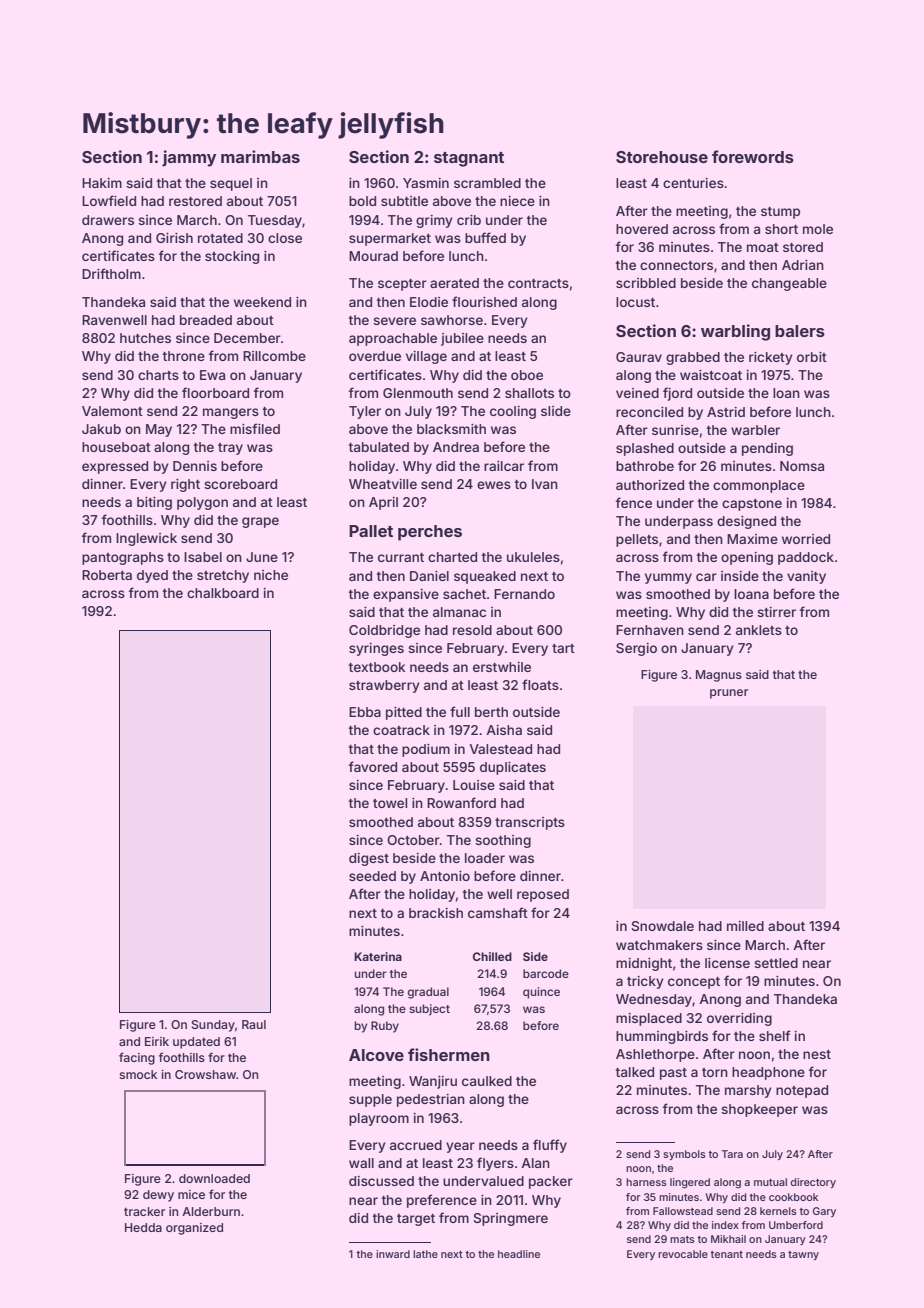 This document has height=1308, width=924. What do you see at coordinates (729, 694) in the document?
I see `pruner` at bounding box center [729, 694].
